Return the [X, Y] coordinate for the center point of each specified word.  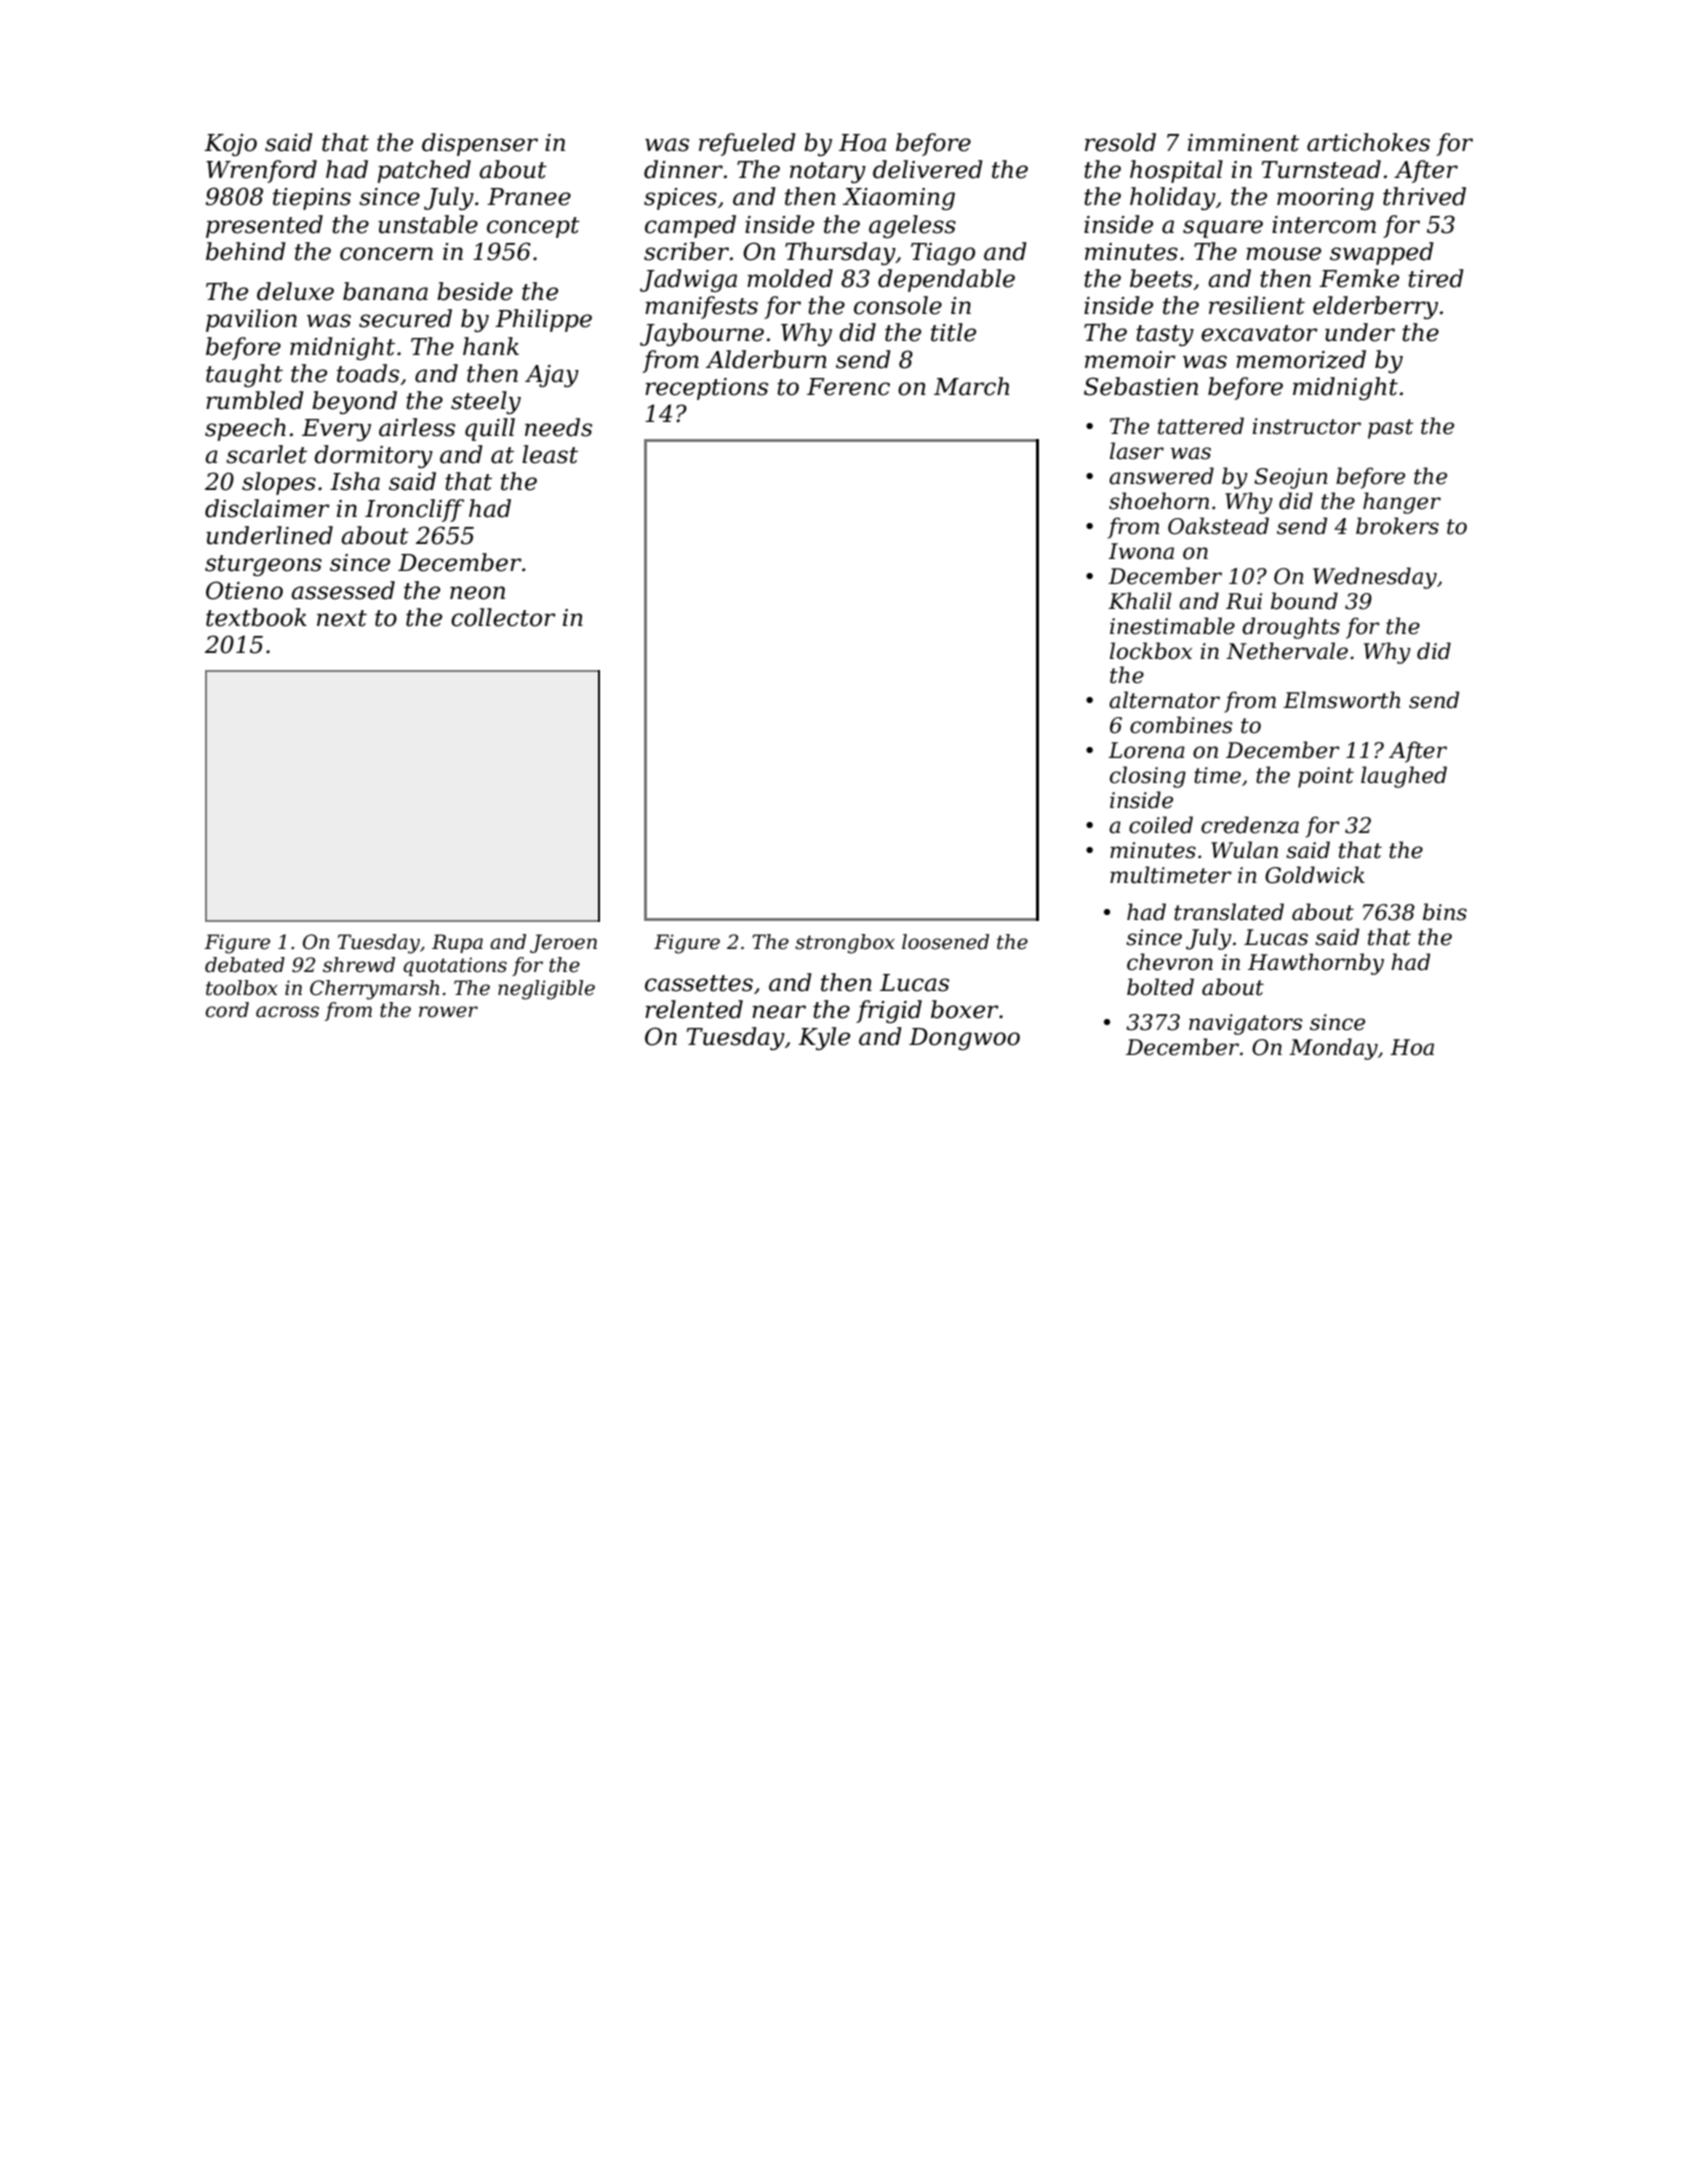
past [1391, 429]
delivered [928, 169]
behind [246, 251]
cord [227, 1010]
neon [477, 593]
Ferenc [848, 387]
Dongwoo [964, 1039]
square [1223, 229]
